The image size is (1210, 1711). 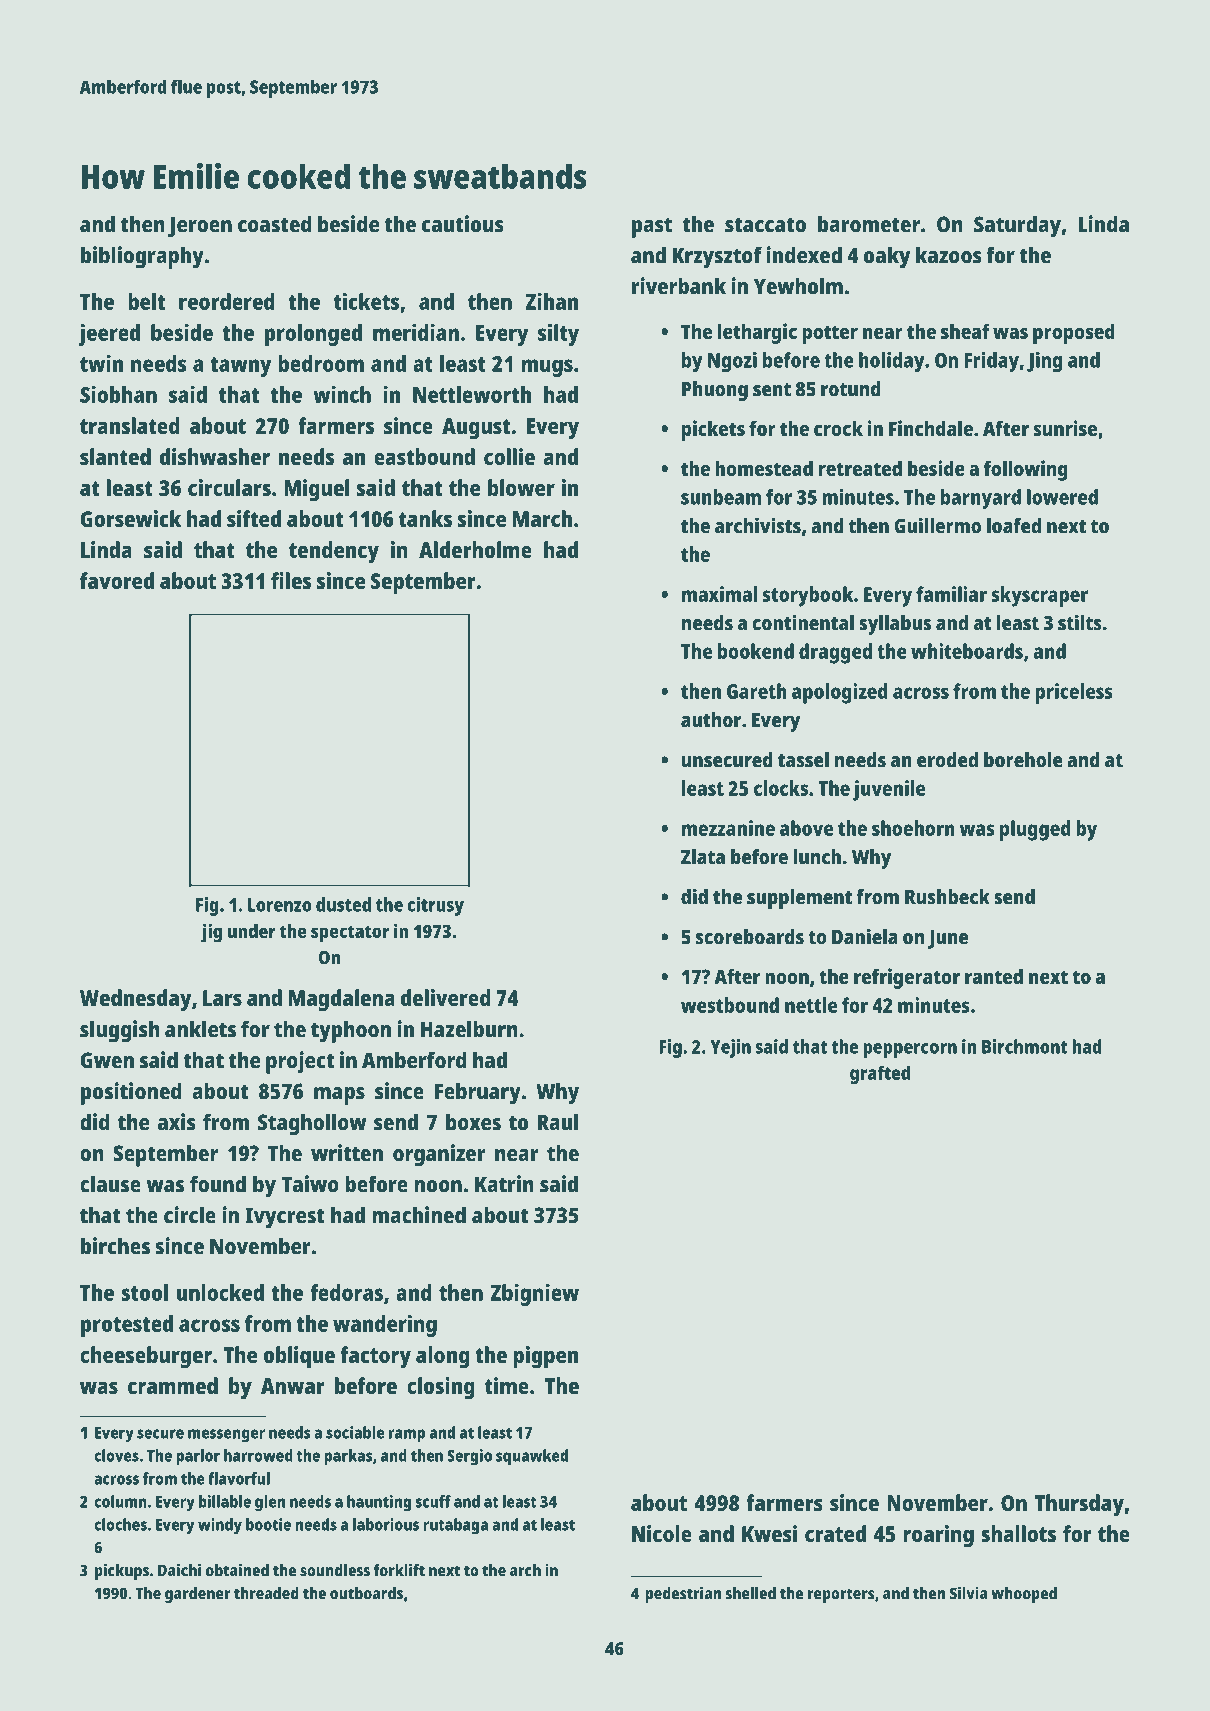 I want to click on borehole, so click(x=1023, y=760).
